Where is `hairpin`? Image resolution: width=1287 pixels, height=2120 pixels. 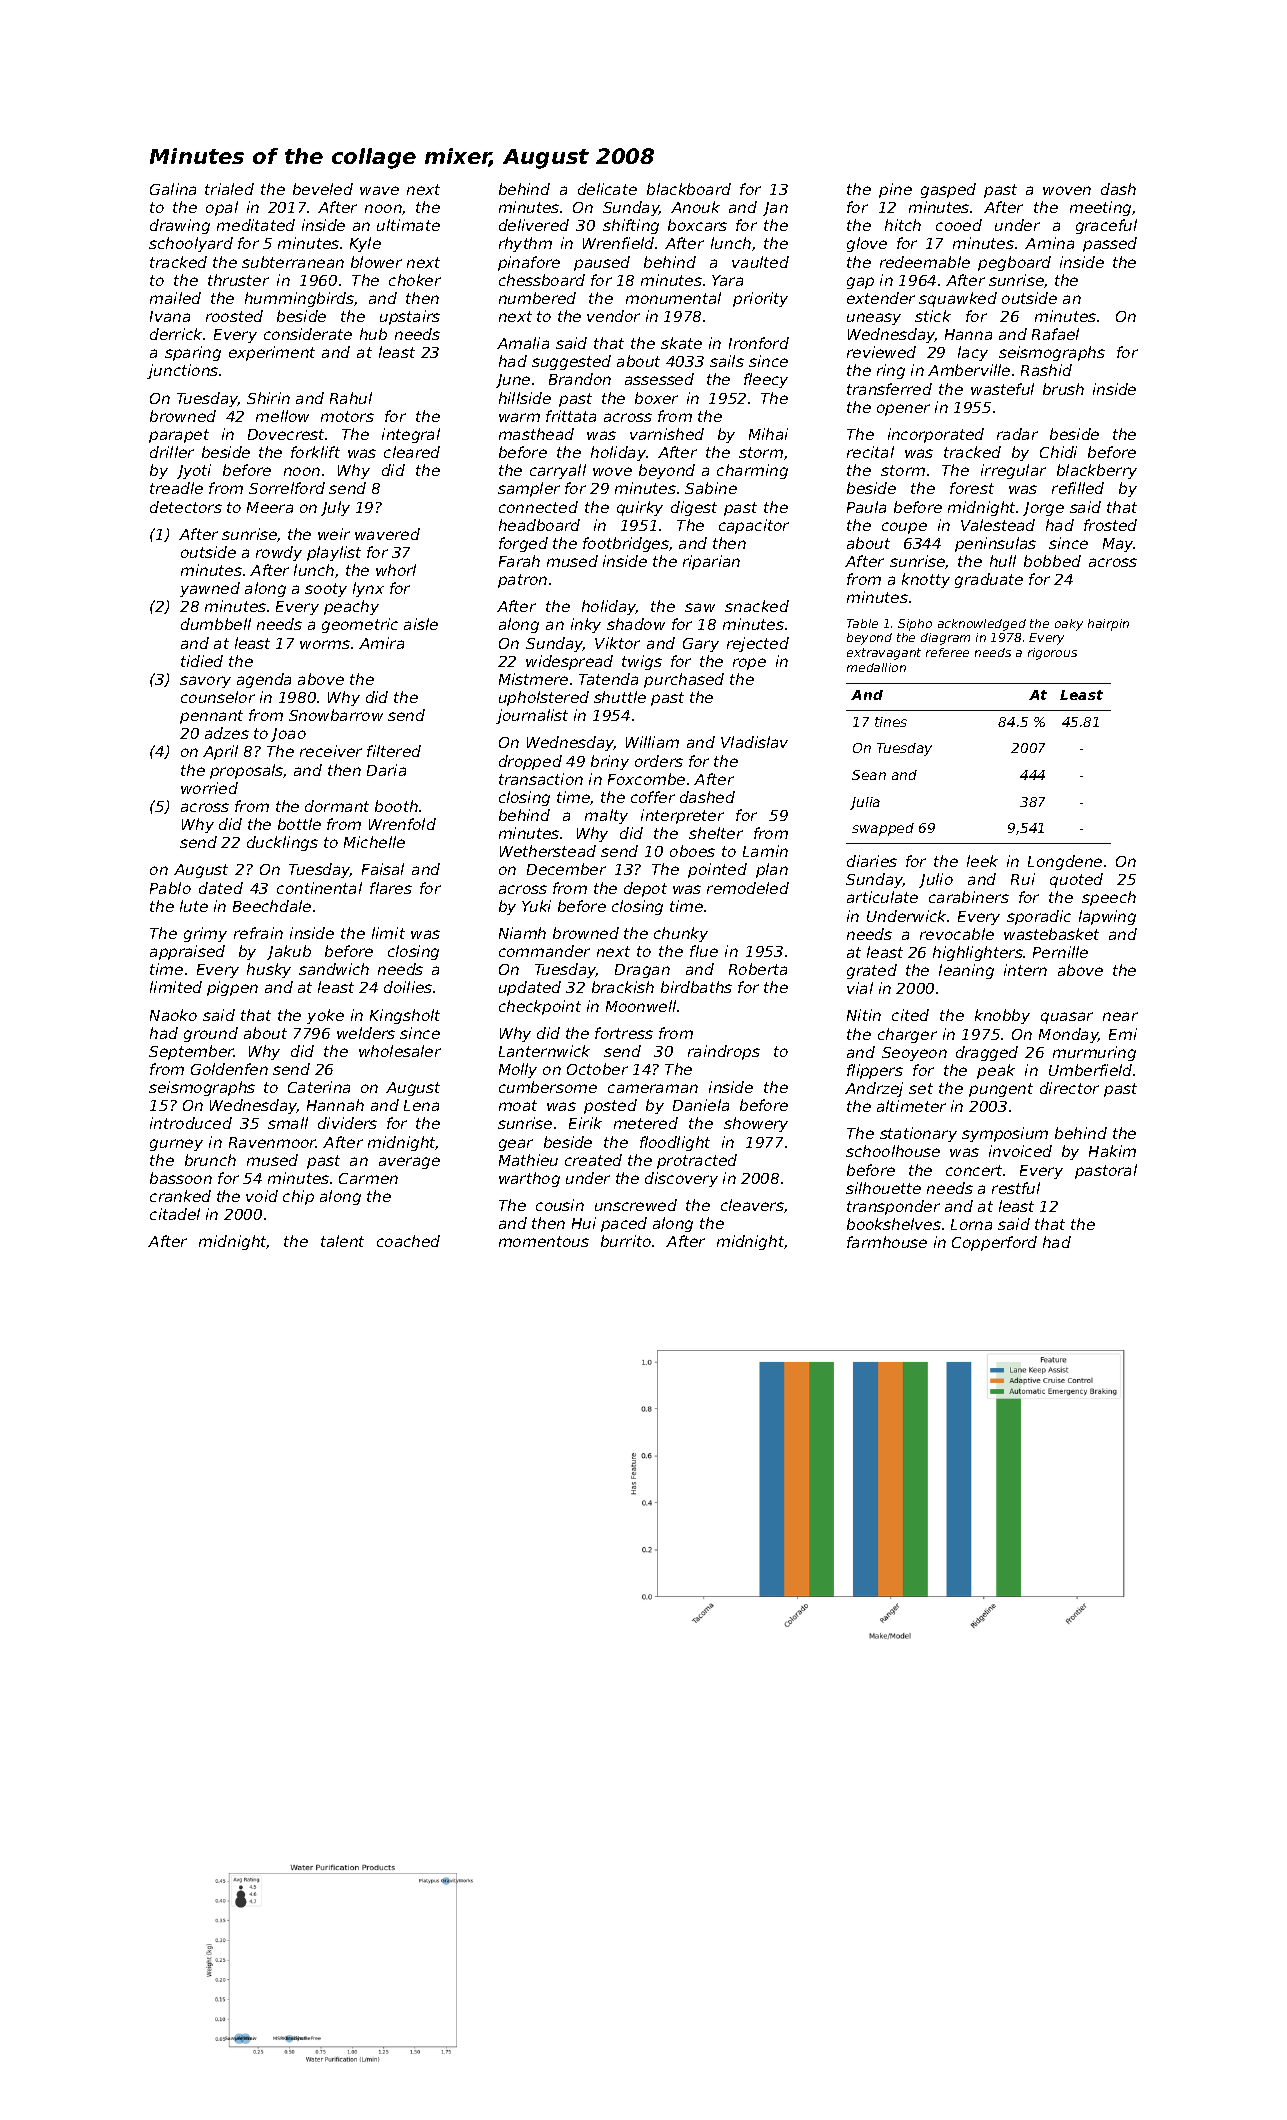 hairpin is located at coordinates (1108, 625).
